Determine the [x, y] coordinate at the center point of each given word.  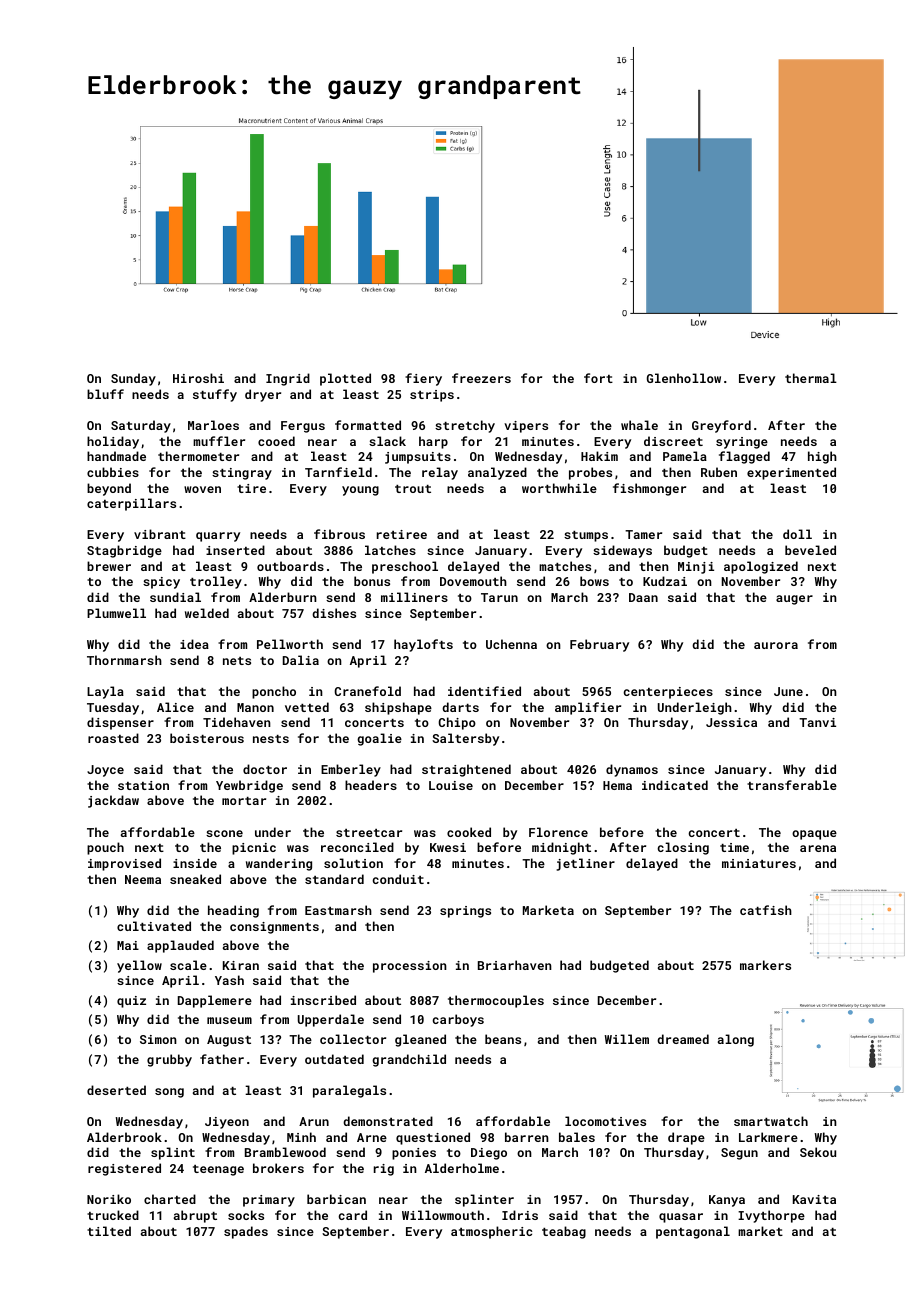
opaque [814, 835]
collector [353, 1039]
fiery [423, 379]
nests [271, 739]
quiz [131, 1002]
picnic [254, 849]
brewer [109, 566]
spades [246, 1232]
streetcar [369, 833]
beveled [810, 550]
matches [565, 566]
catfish [766, 910]
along [736, 1040]
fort [598, 378]
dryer [263, 395]
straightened [466, 770]
